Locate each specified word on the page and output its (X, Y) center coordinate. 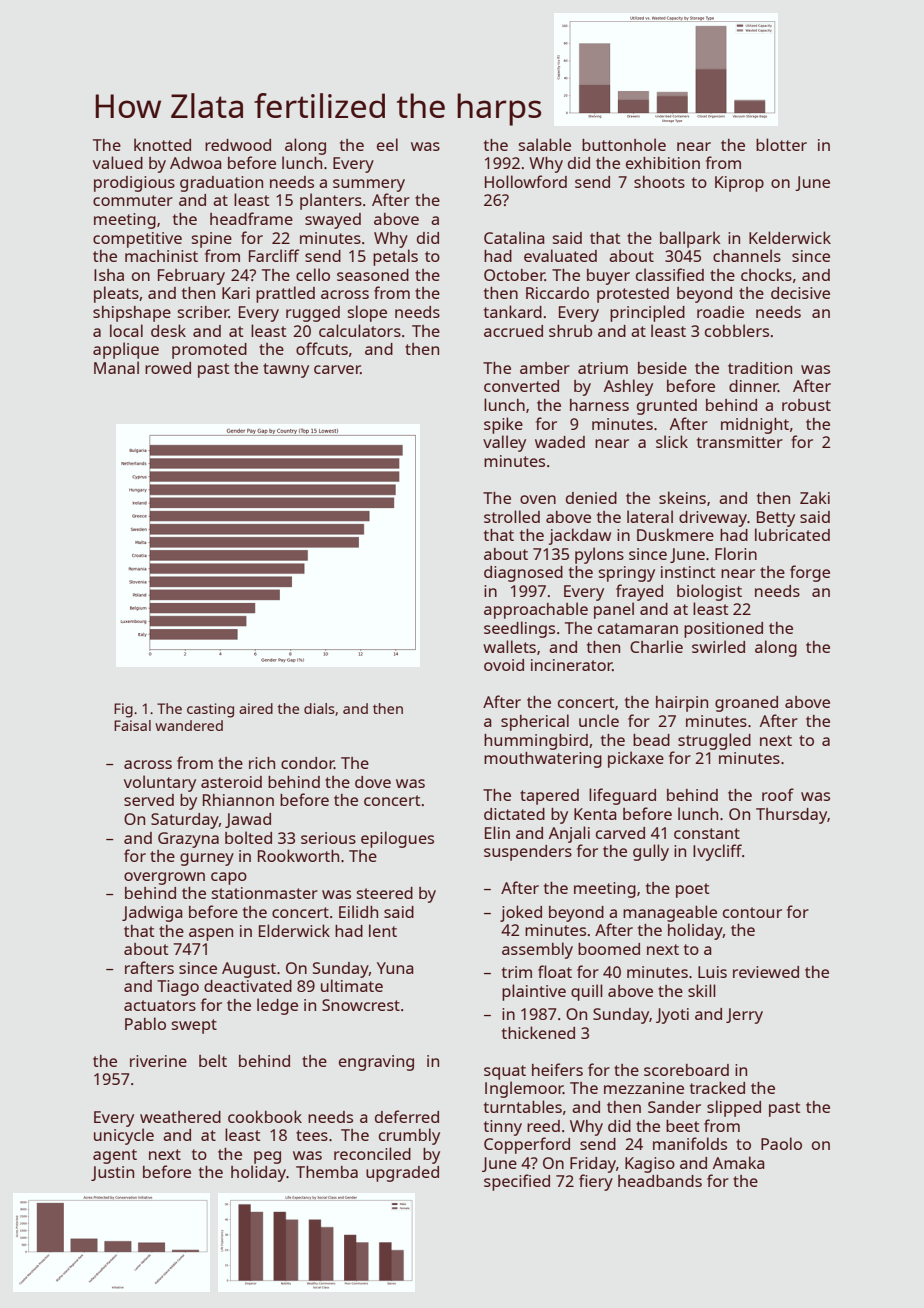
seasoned (373, 275)
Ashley (628, 387)
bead (651, 740)
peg (267, 1157)
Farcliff (274, 255)
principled (647, 313)
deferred (407, 1116)
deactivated (248, 986)
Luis (712, 972)
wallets (509, 646)
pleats (116, 294)
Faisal (132, 725)
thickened (538, 1032)
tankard (513, 311)
